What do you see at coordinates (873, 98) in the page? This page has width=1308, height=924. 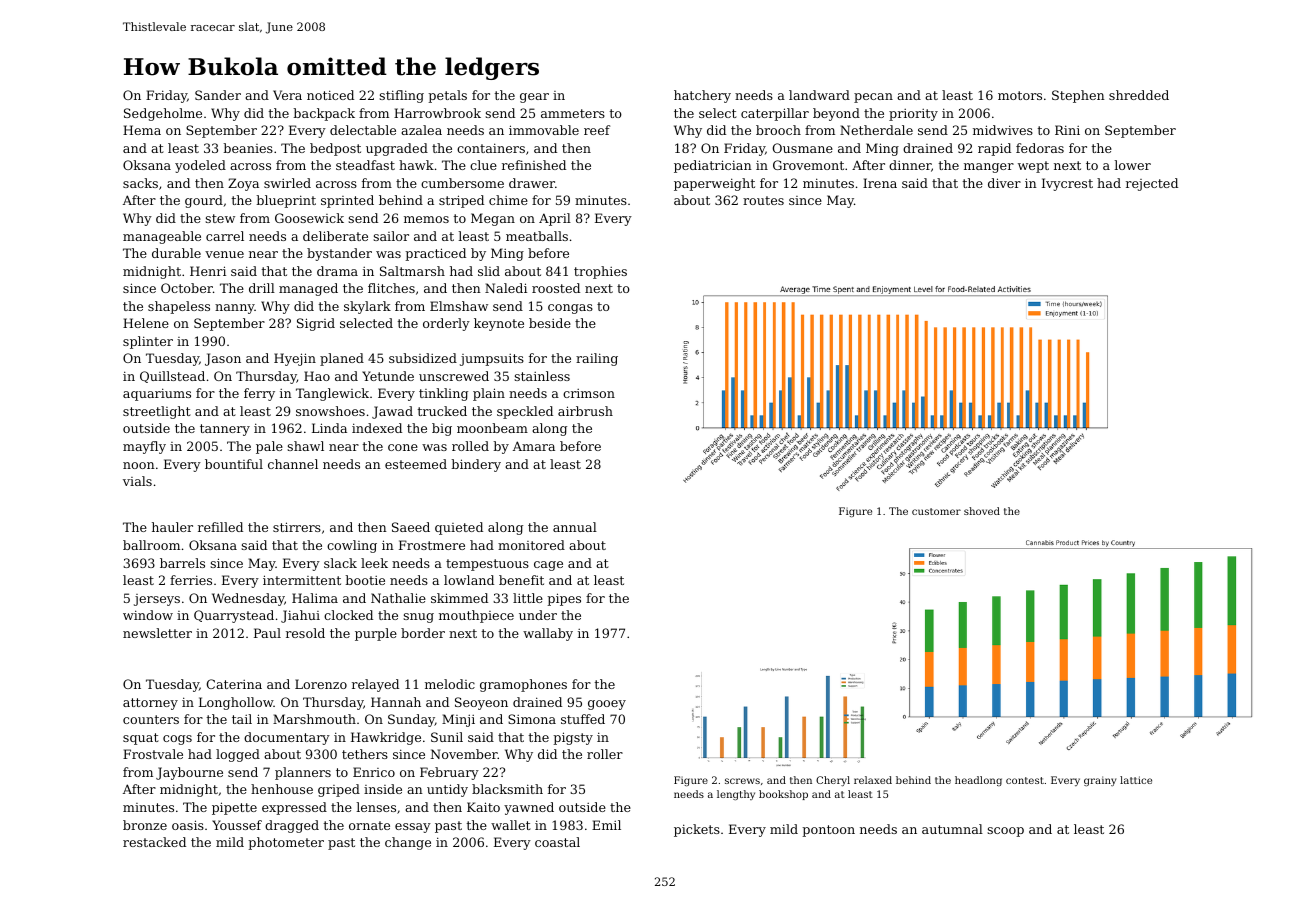 I see `pecan` at bounding box center [873, 98].
